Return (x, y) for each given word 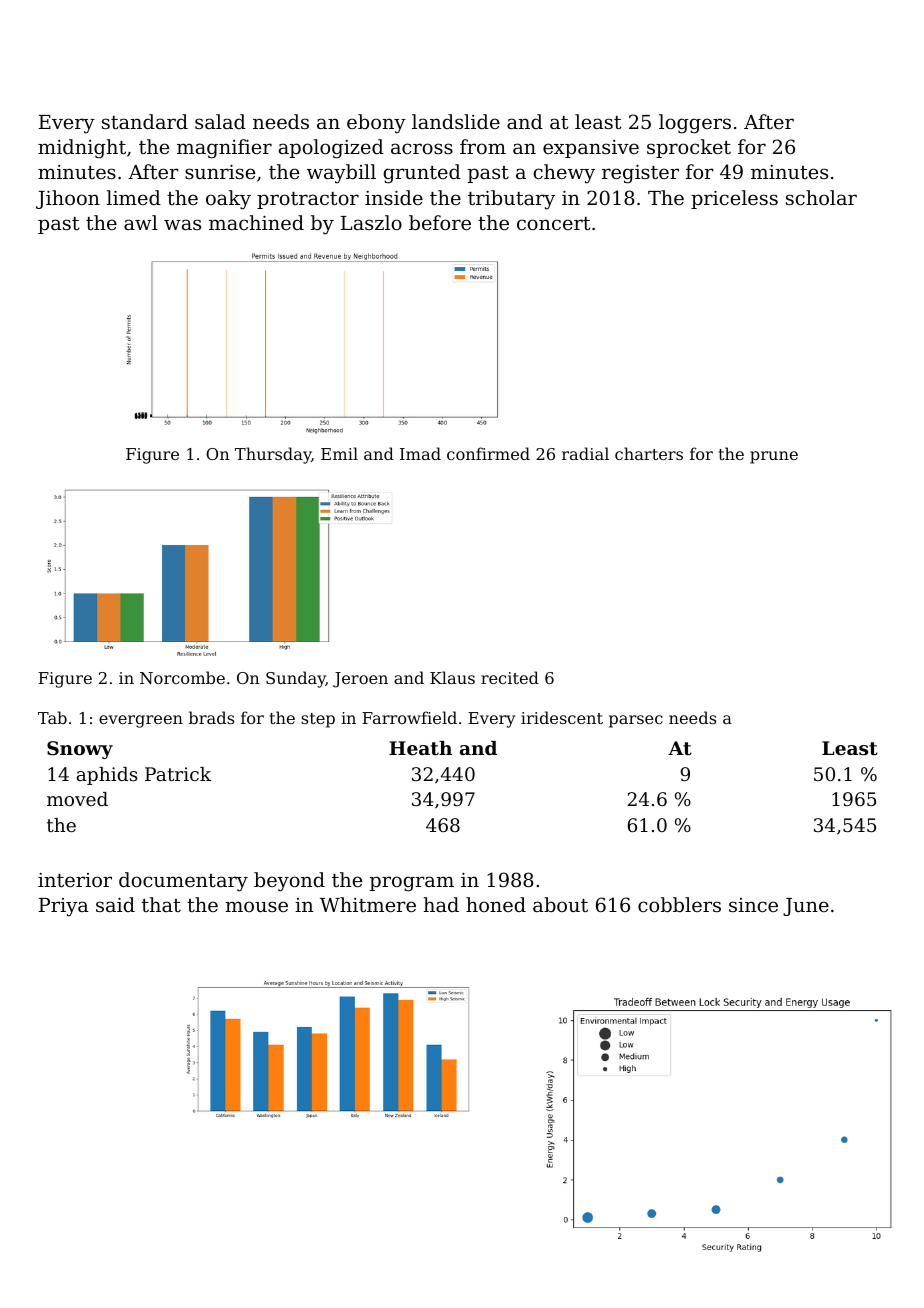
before (440, 222)
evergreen (141, 721)
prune (774, 457)
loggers (695, 124)
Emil (339, 453)
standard (145, 121)
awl (141, 222)
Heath (420, 748)
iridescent (562, 717)
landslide (456, 121)
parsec (636, 721)
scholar (821, 197)
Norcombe (182, 677)
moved (77, 799)
